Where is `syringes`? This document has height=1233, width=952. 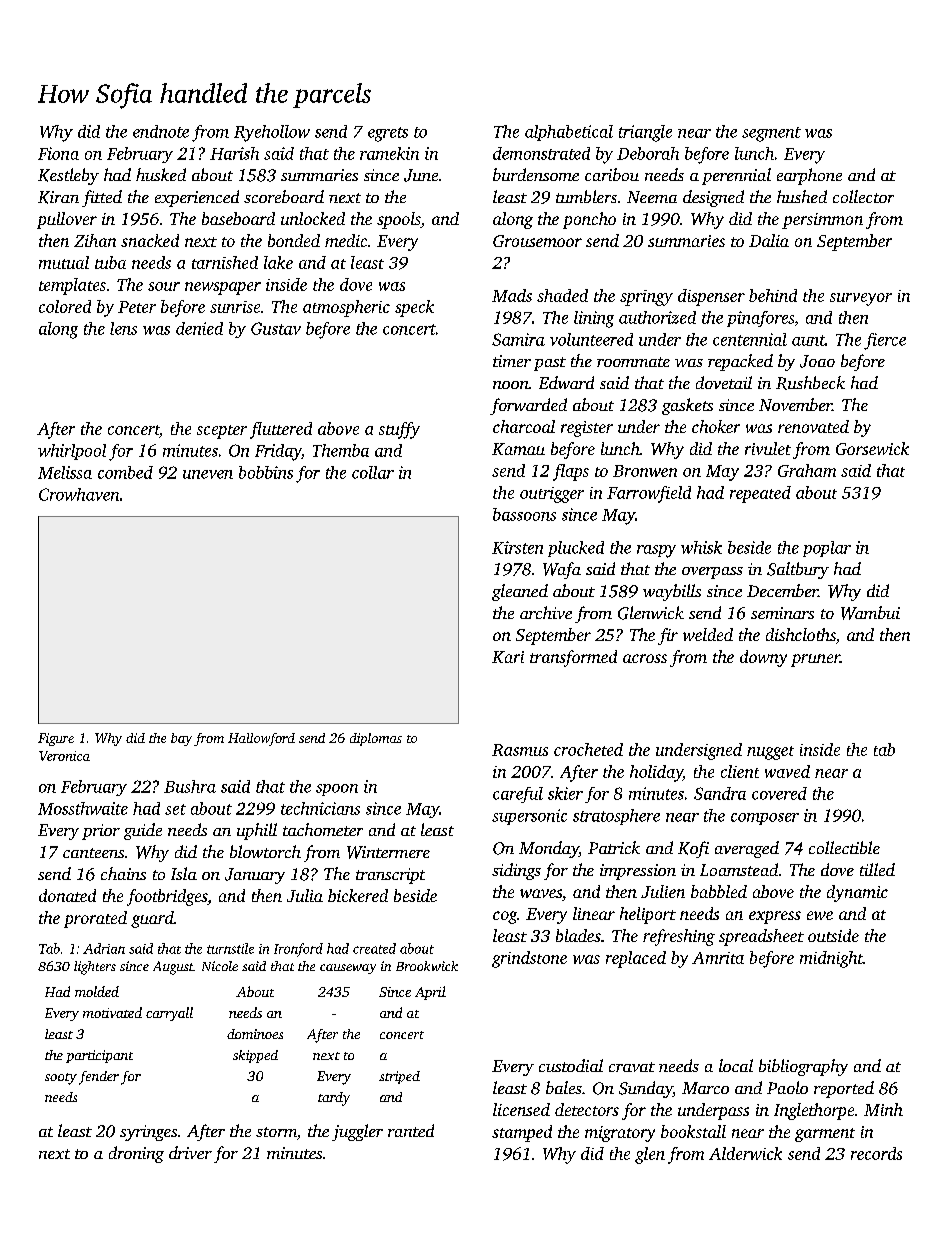 syringes is located at coordinates (148, 1133).
